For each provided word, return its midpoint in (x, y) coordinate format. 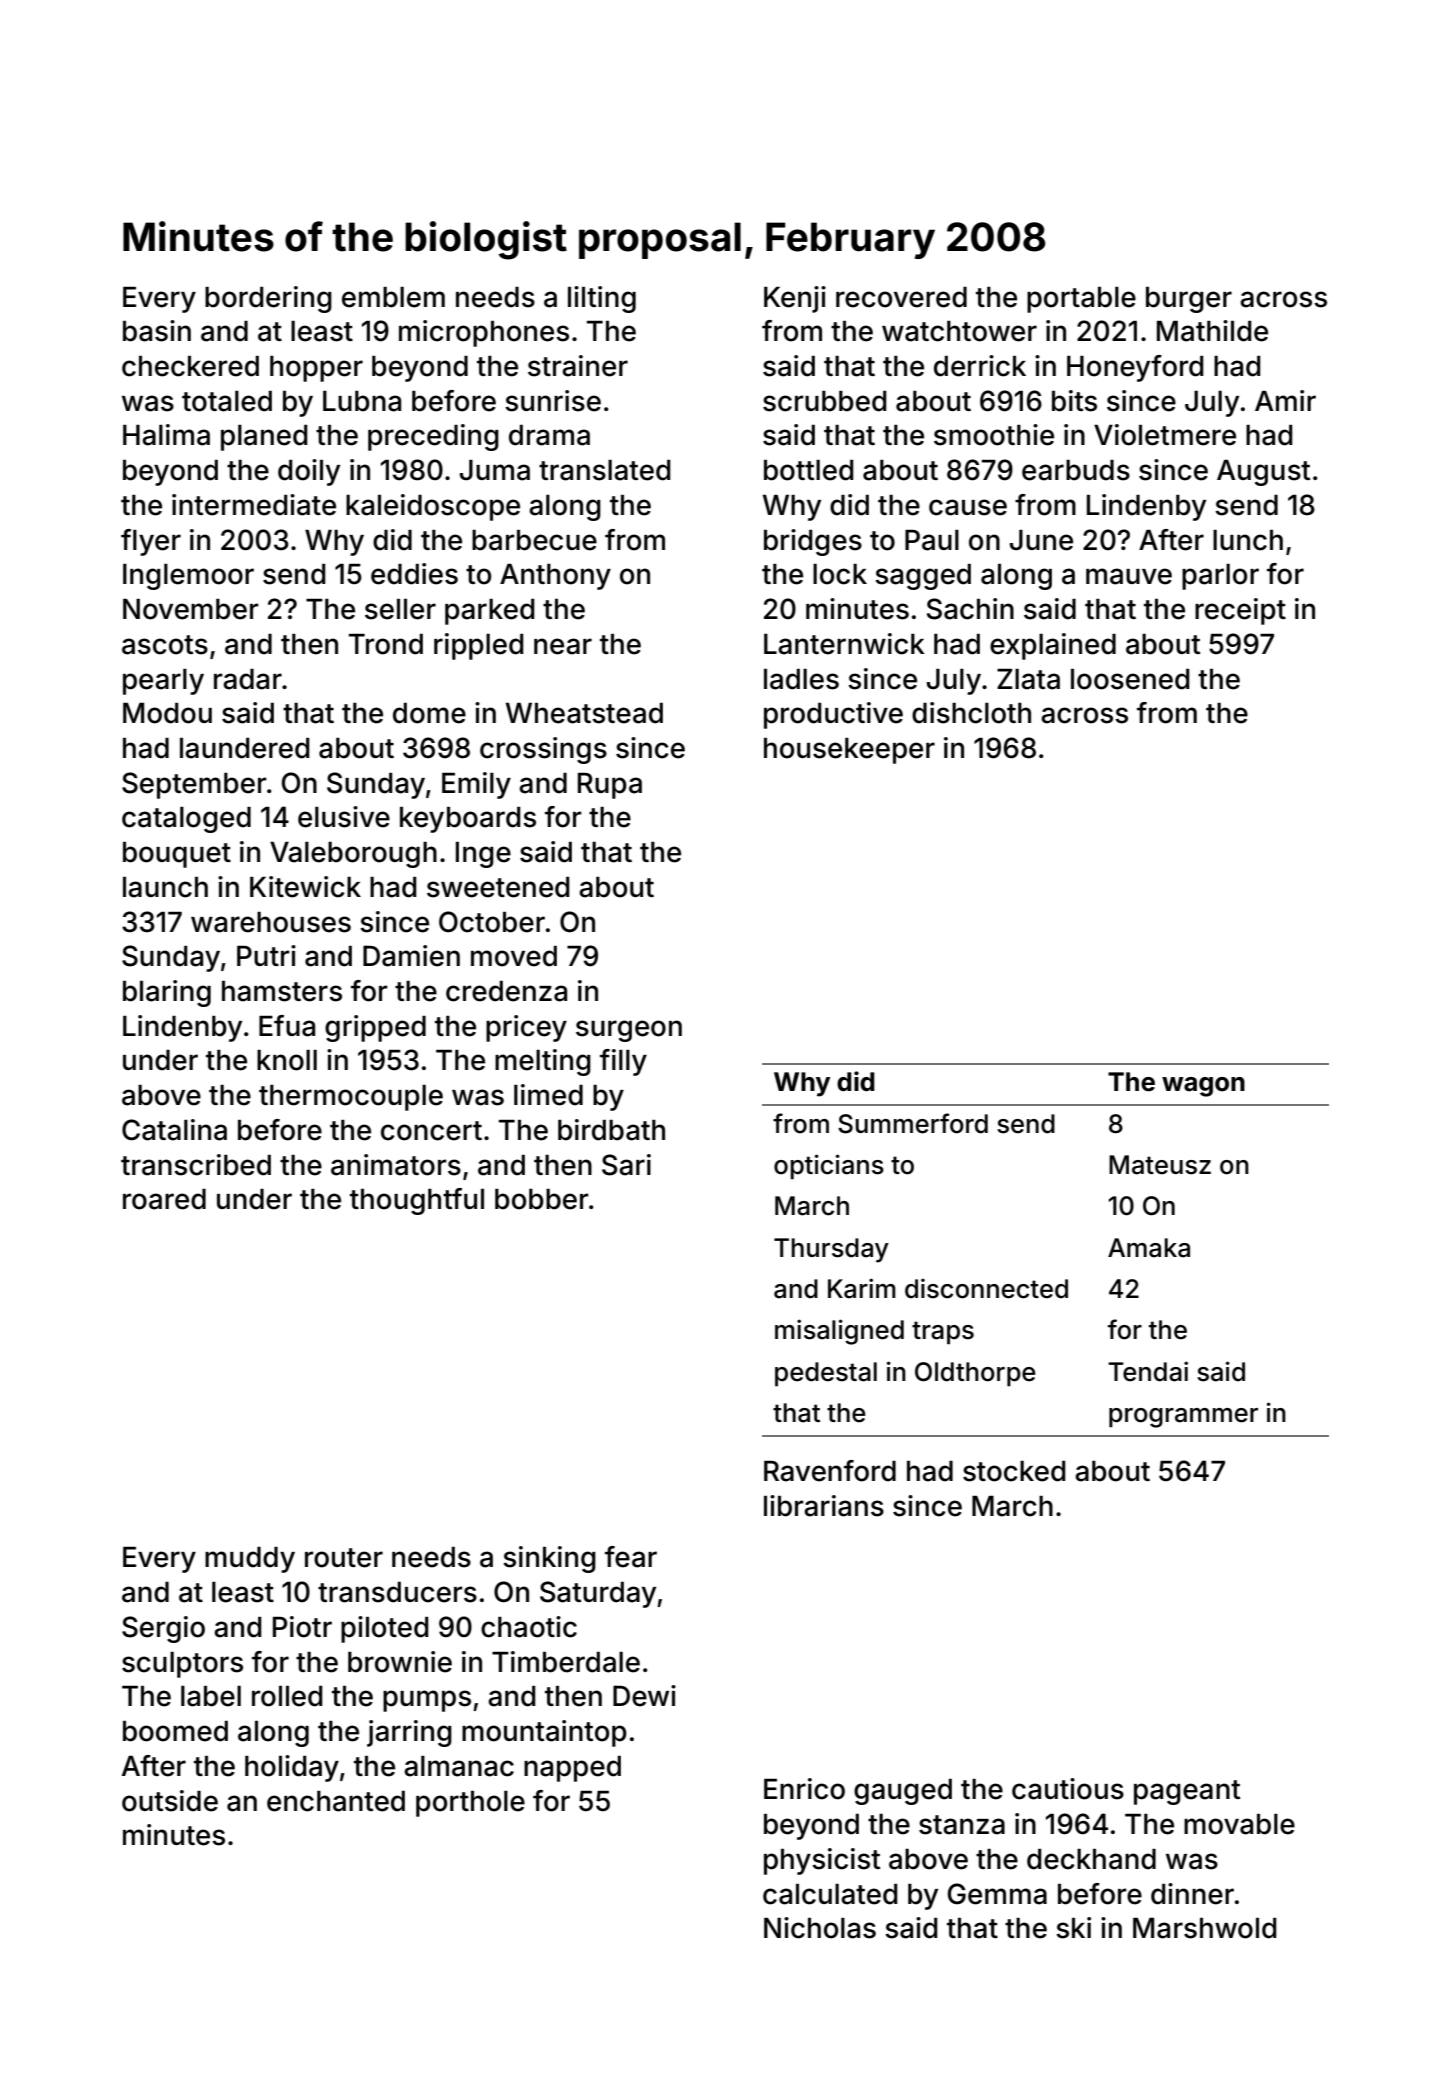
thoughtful (417, 1201)
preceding (433, 437)
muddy (250, 1560)
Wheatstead (584, 713)
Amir (1285, 400)
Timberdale (566, 1662)
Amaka (1149, 1248)
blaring (167, 993)
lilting (602, 299)
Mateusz (1160, 1165)
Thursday (831, 1250)
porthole (470, 1804)
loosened (1130, 679)
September (194, 785)
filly (623, 1062)
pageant (1187, 1792)
